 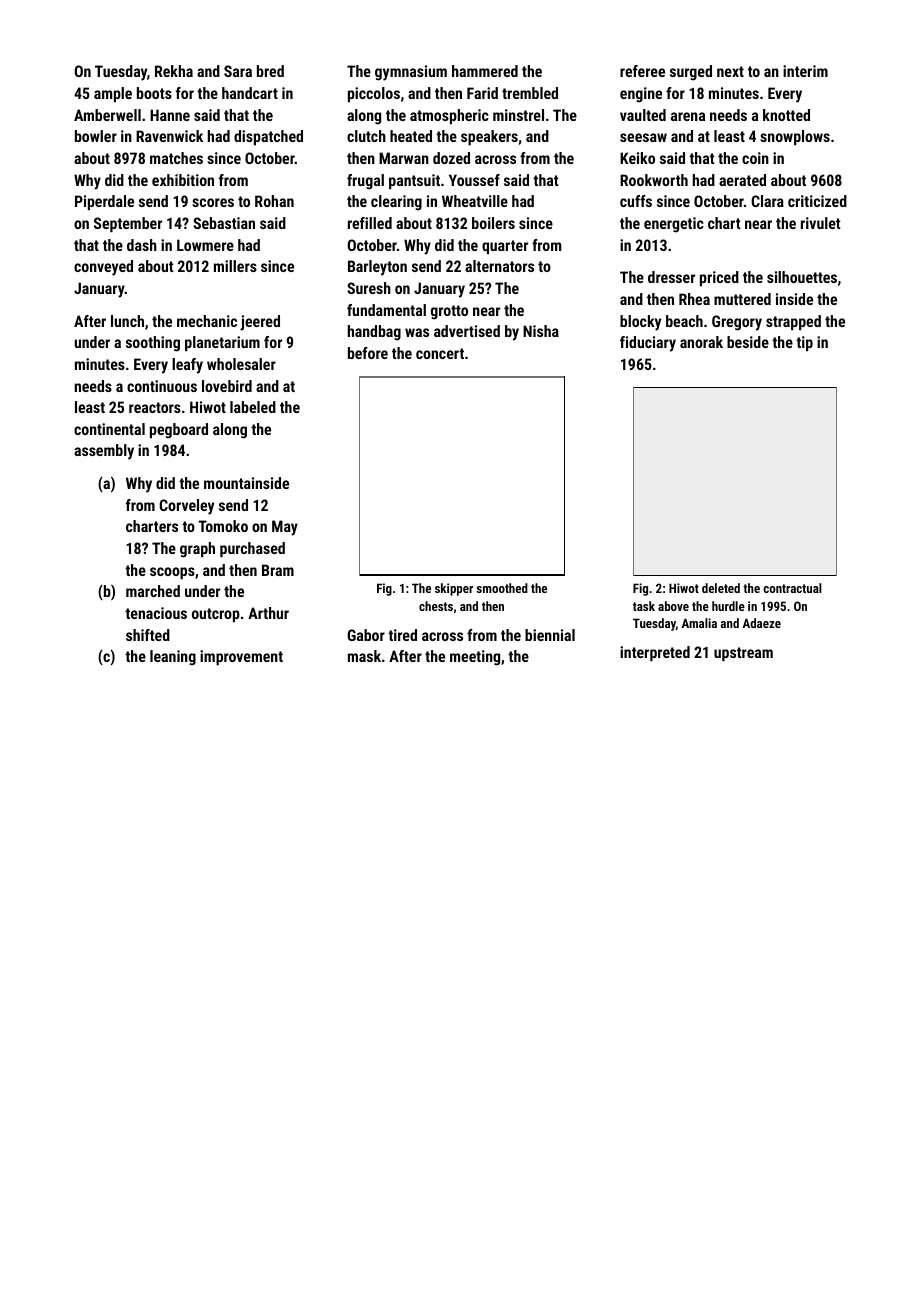 What do you see at coordinates (436, 606) in the document?
I see `chests` at bounding box center [436, 606].
